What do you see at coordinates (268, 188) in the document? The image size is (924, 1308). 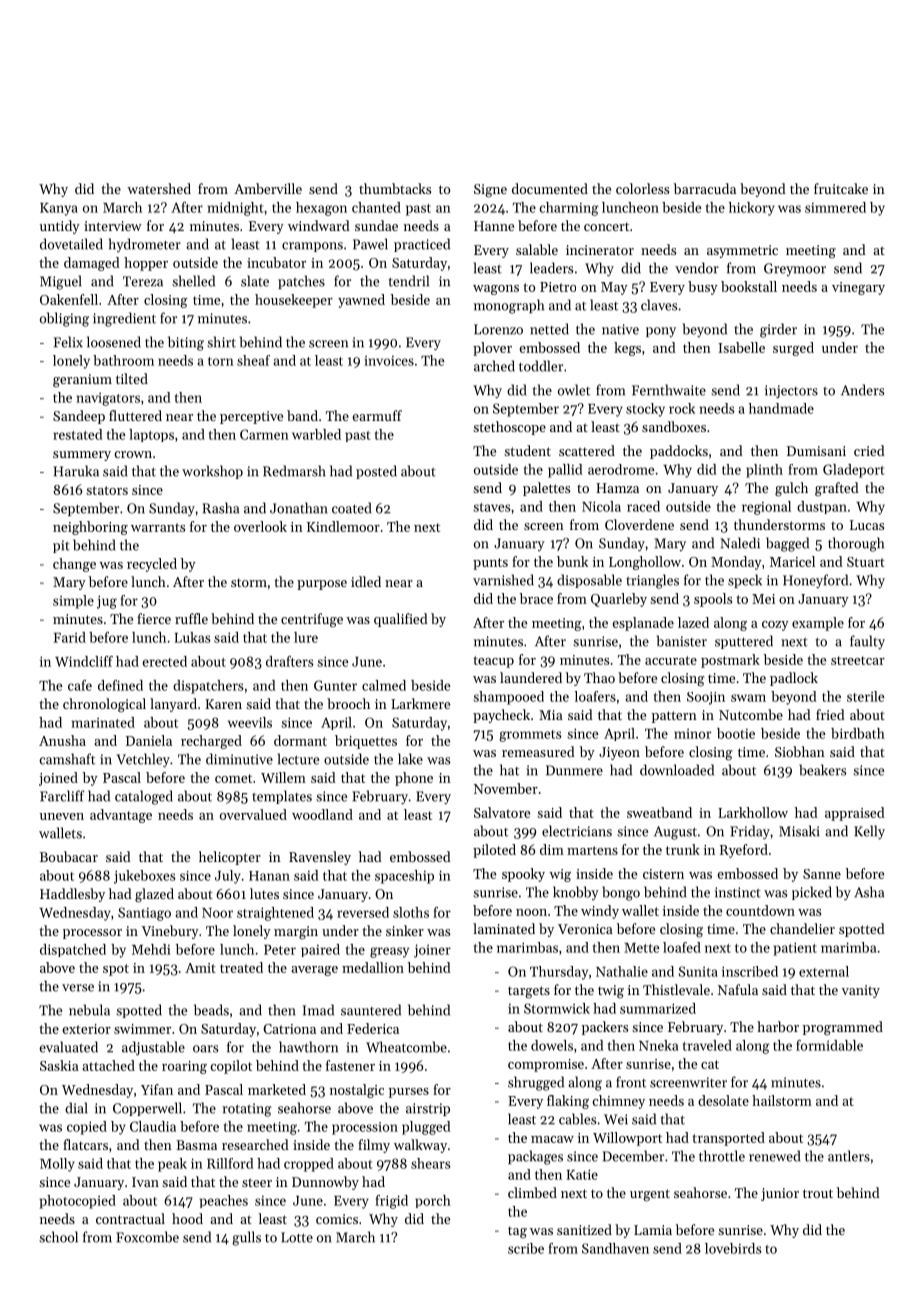 I see `Amberville` at bounding box center [268, 188].
